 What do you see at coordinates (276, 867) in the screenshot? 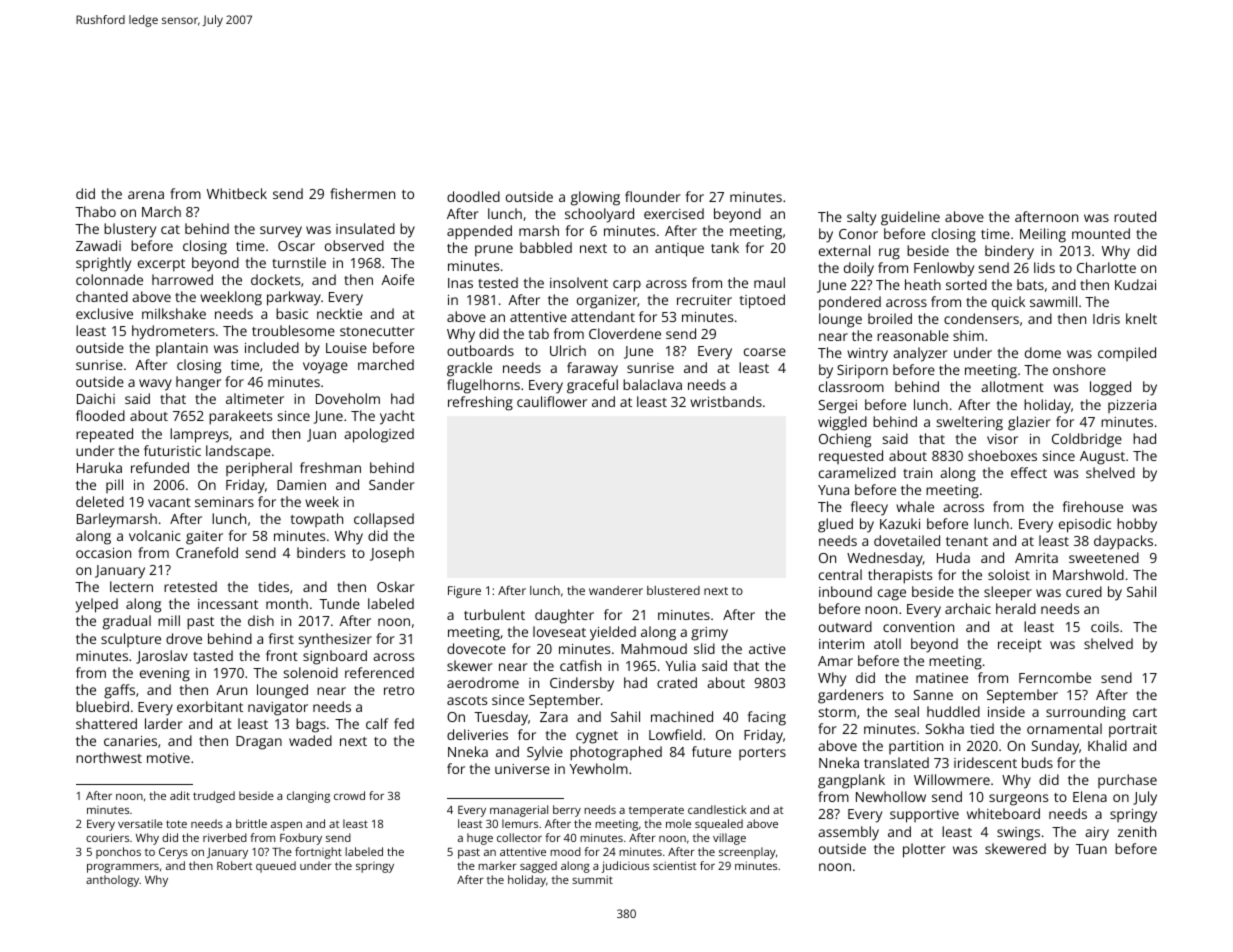
I see `queued` at bounding box center [276, 867].
